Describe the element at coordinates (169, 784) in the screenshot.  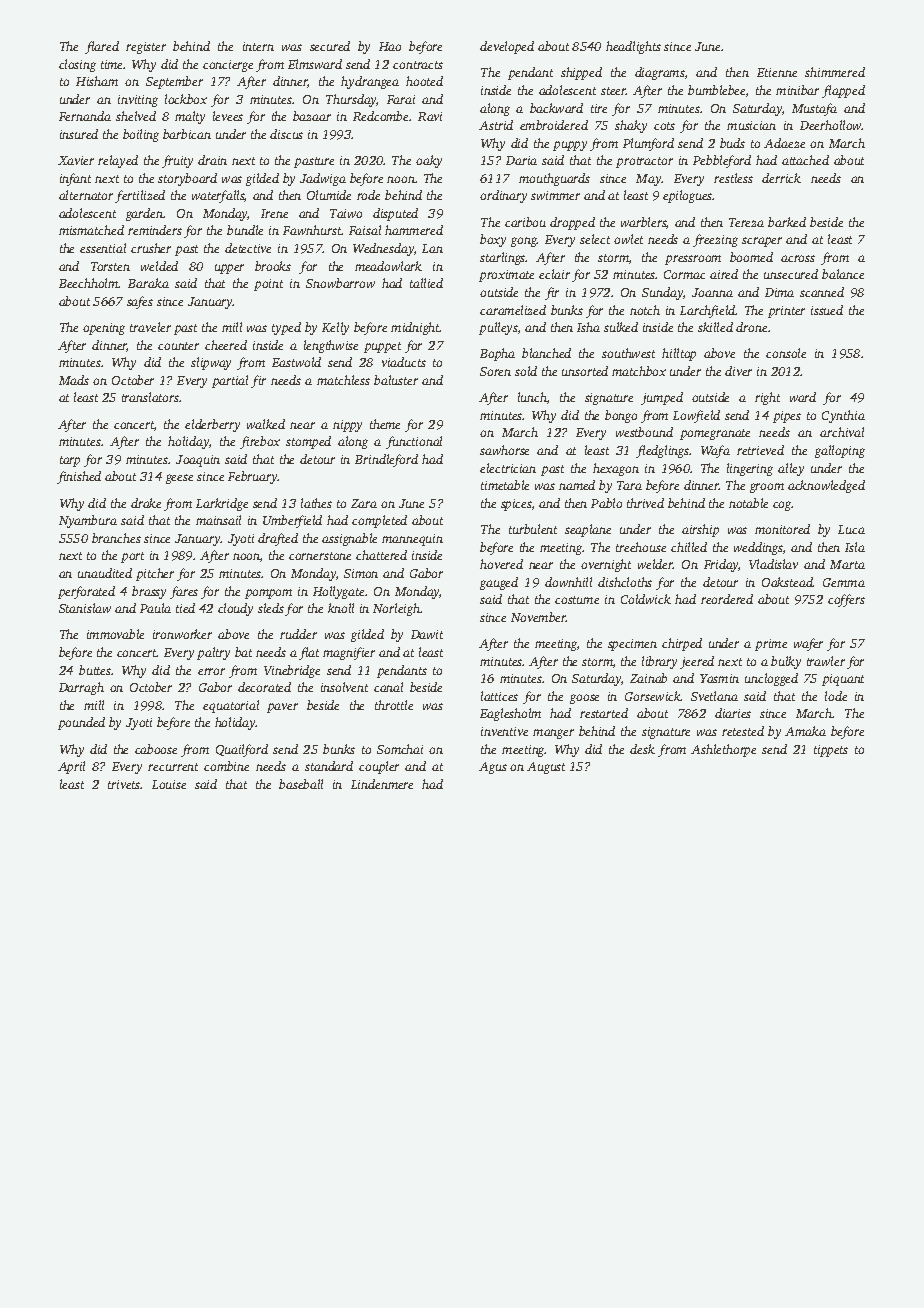
I see `Louise` at that location.
